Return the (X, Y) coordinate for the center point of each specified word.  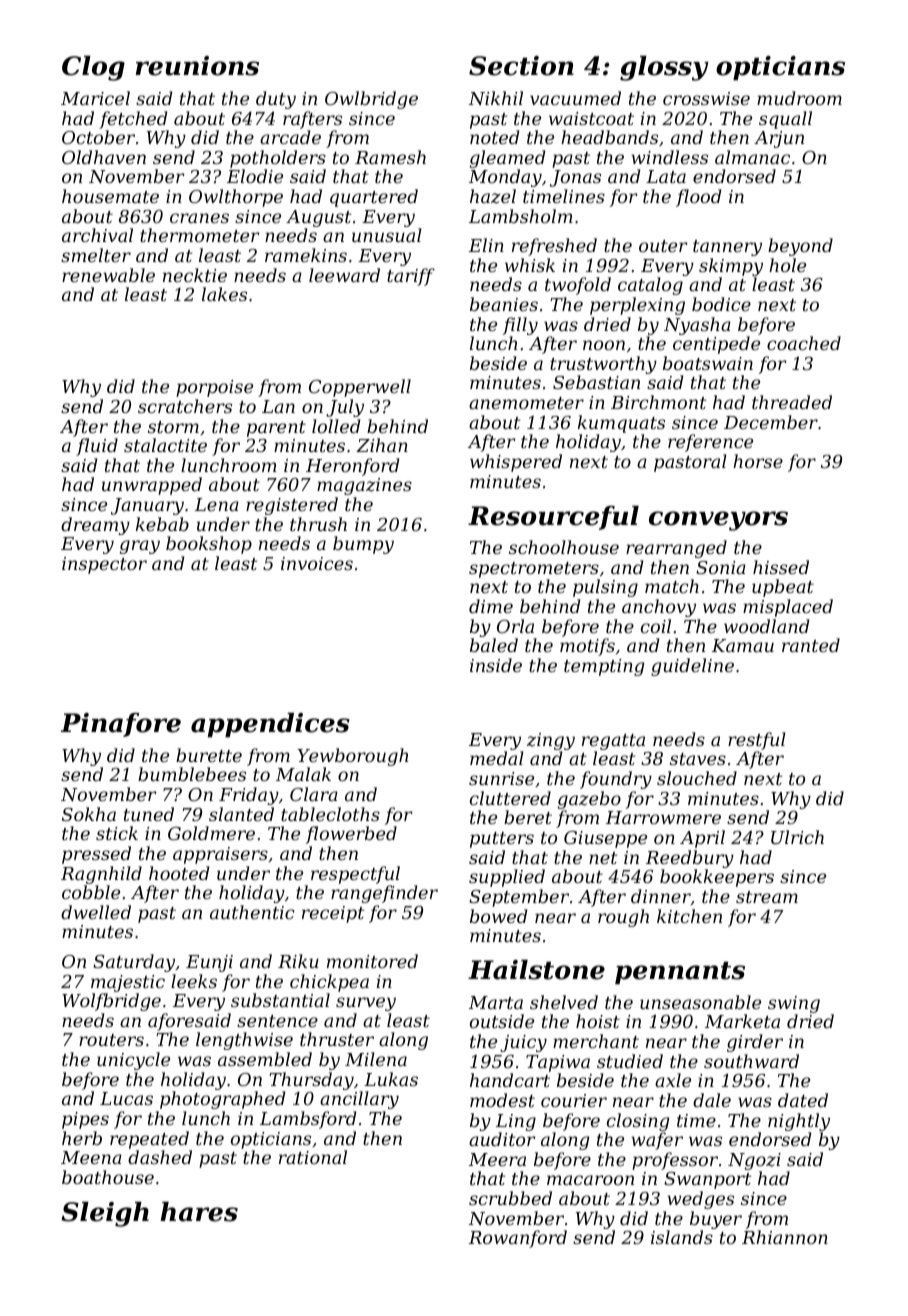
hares (199, 1211)
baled (494, 645)
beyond (800, 247)
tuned (149, 814)
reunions (197, 66)
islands (682, 1237)
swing (794, 1004)
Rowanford (518, 1239)
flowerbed (351, 835)
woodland (766, 626)
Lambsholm (521, 216)
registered (292, 506)
